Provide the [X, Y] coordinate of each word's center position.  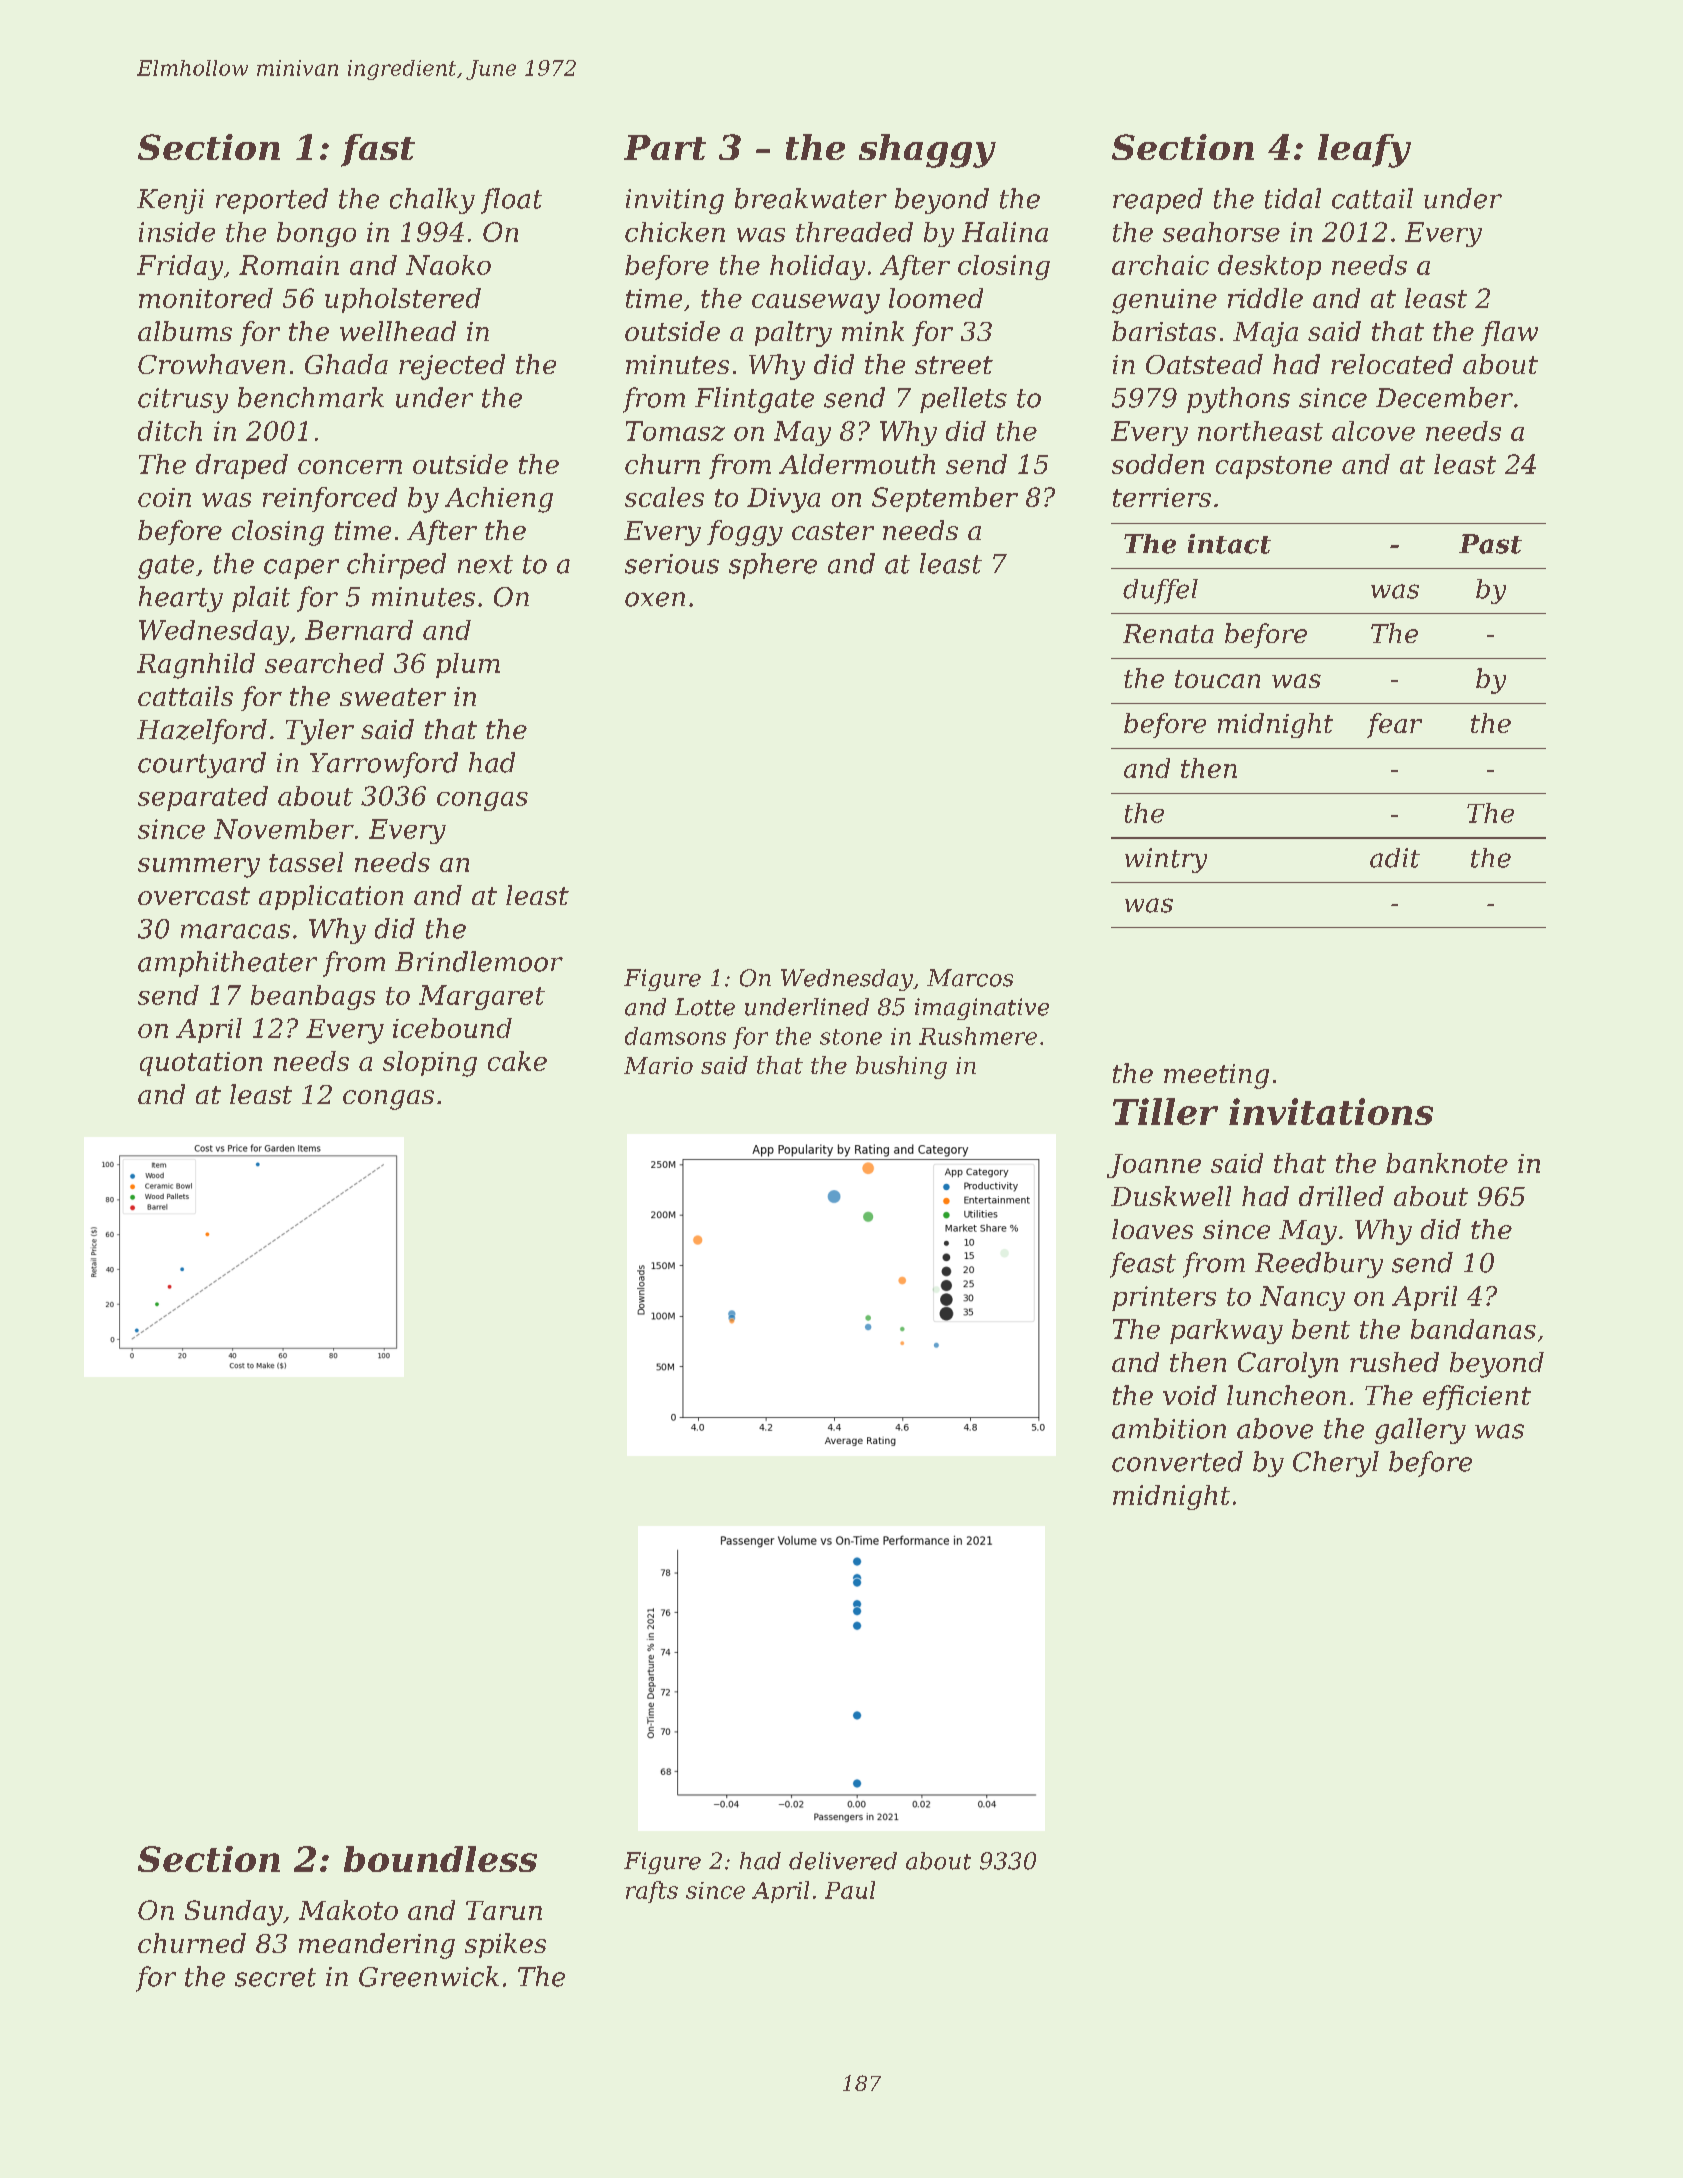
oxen [655, 599]
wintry [1166, 860]
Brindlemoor [479, 961]
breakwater [811, 198]
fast [378, 150]
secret [275, 1977]
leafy [1364, 151]
